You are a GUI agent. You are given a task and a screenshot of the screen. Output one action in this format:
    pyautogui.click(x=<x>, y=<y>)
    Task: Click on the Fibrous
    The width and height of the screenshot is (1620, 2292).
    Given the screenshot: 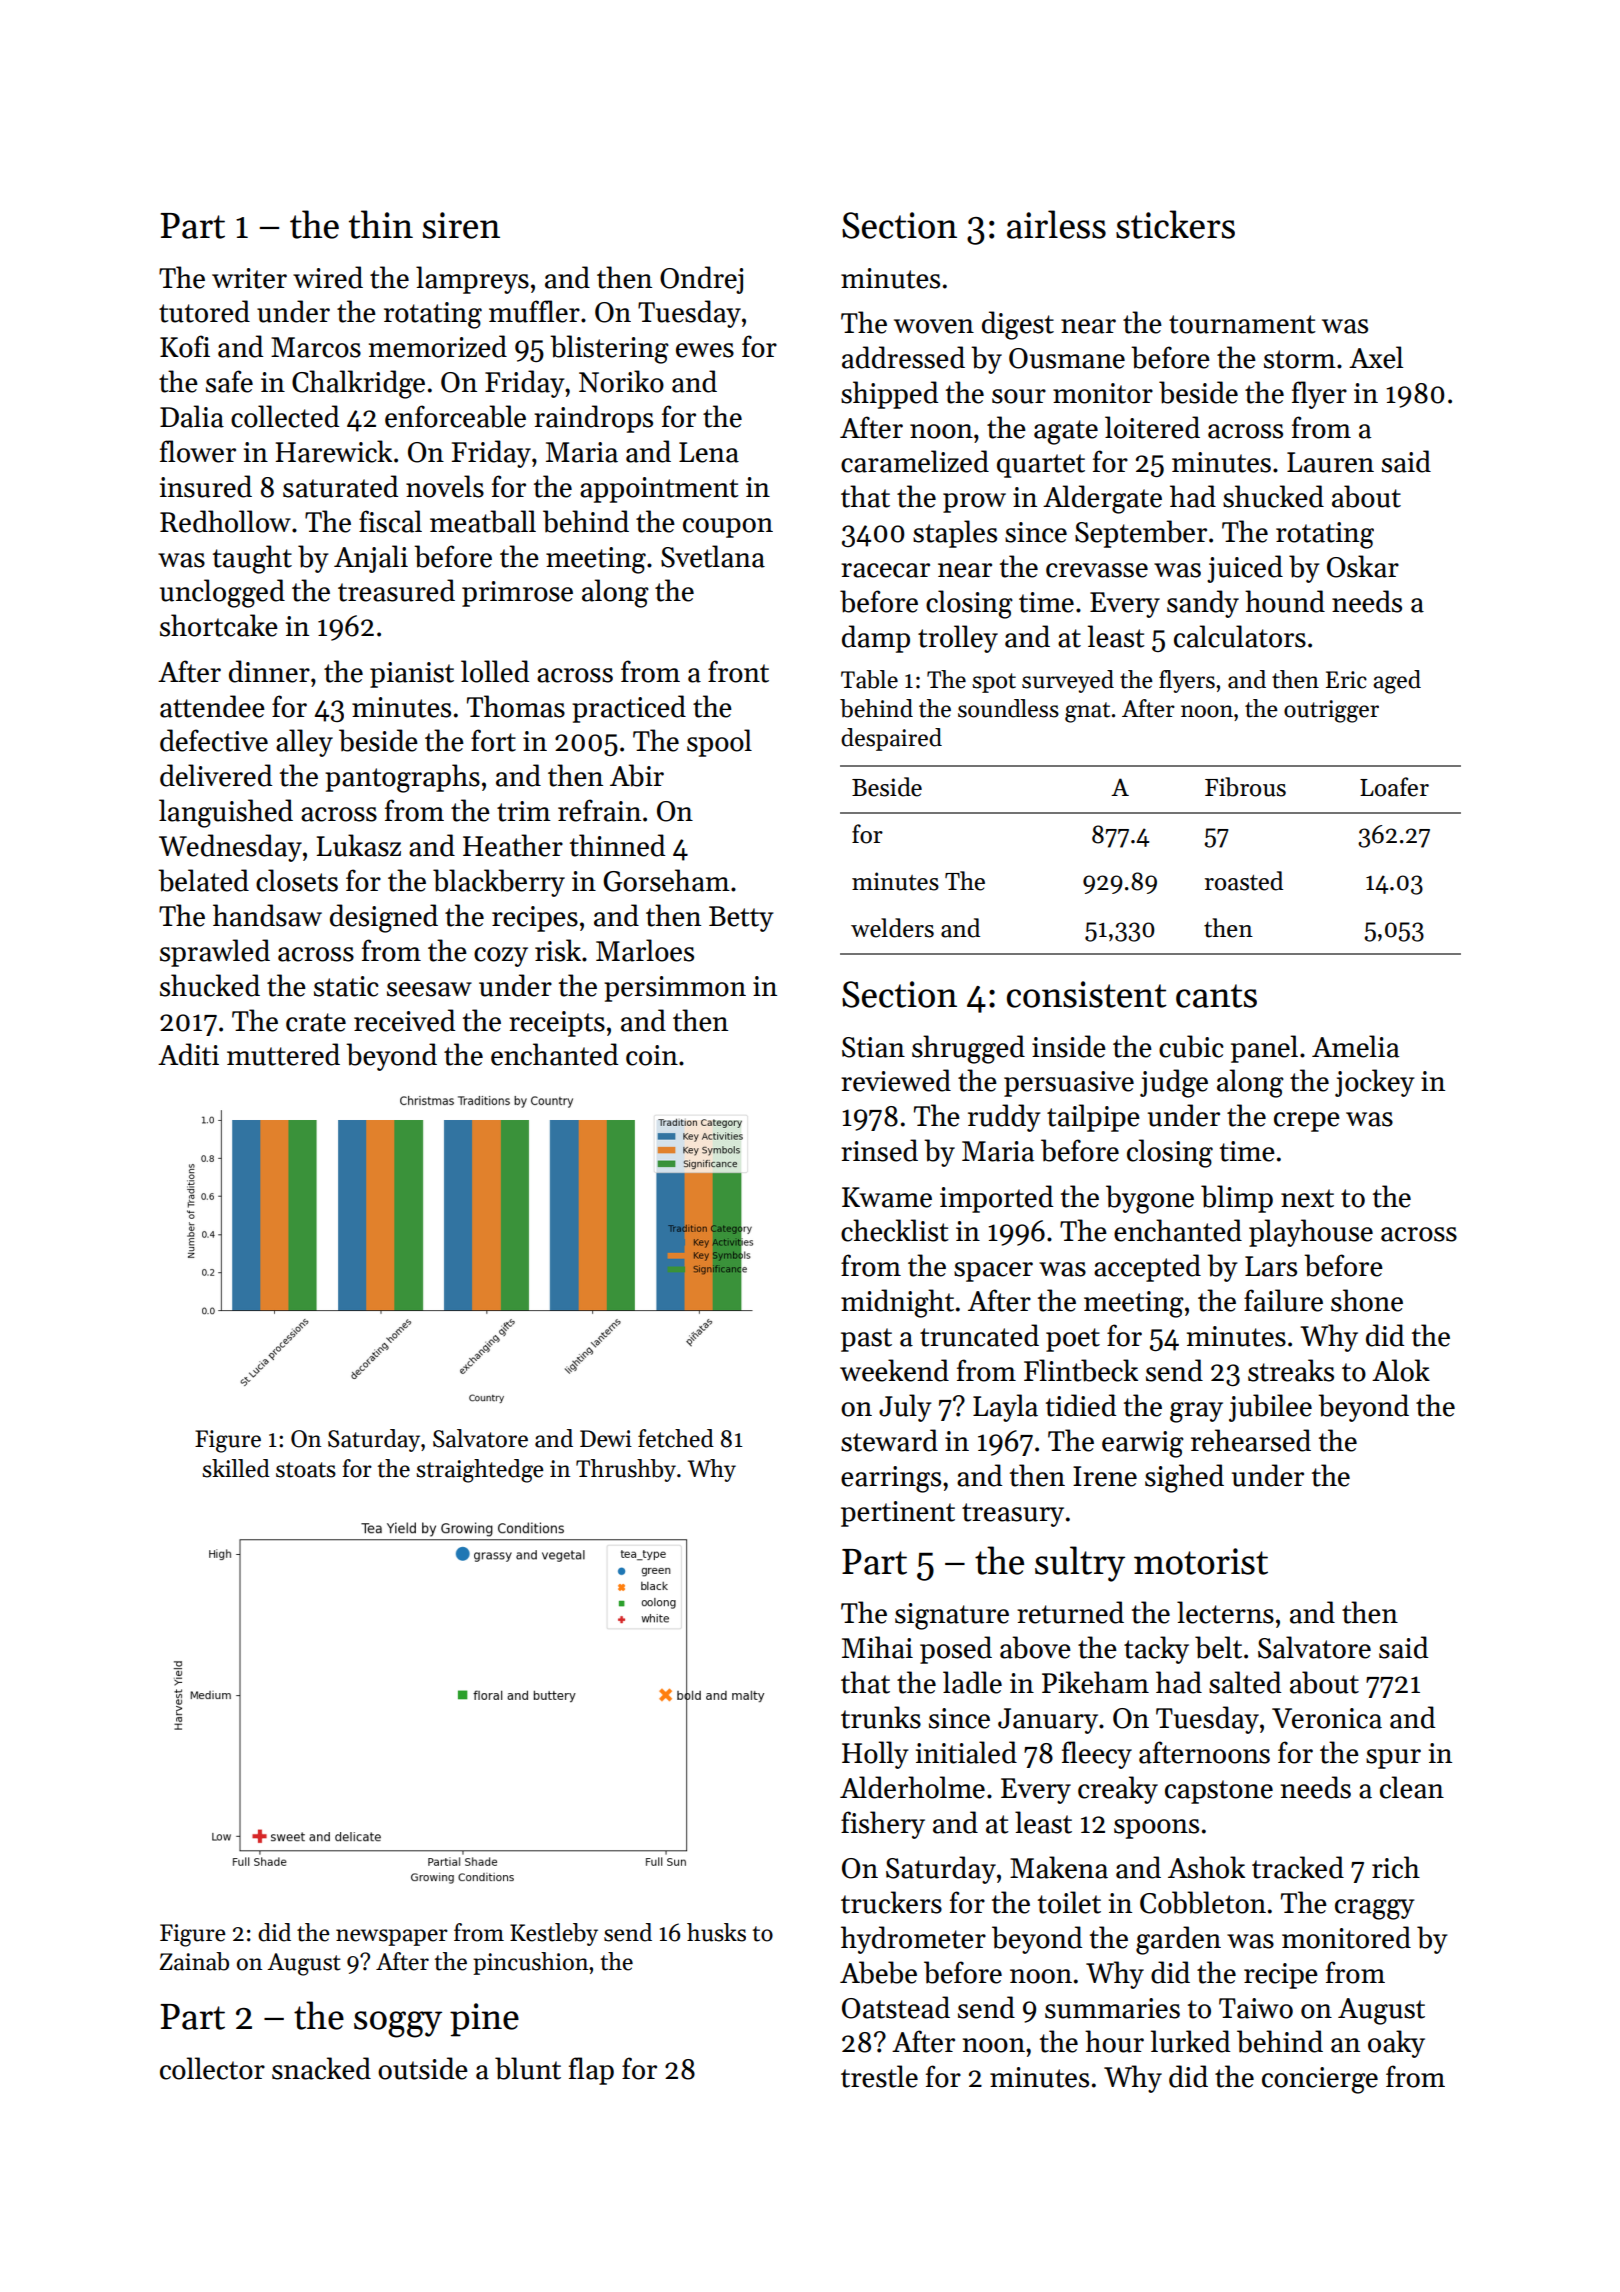 What is the action you would take?
    pyautogui.click(x=1245, y=787)
